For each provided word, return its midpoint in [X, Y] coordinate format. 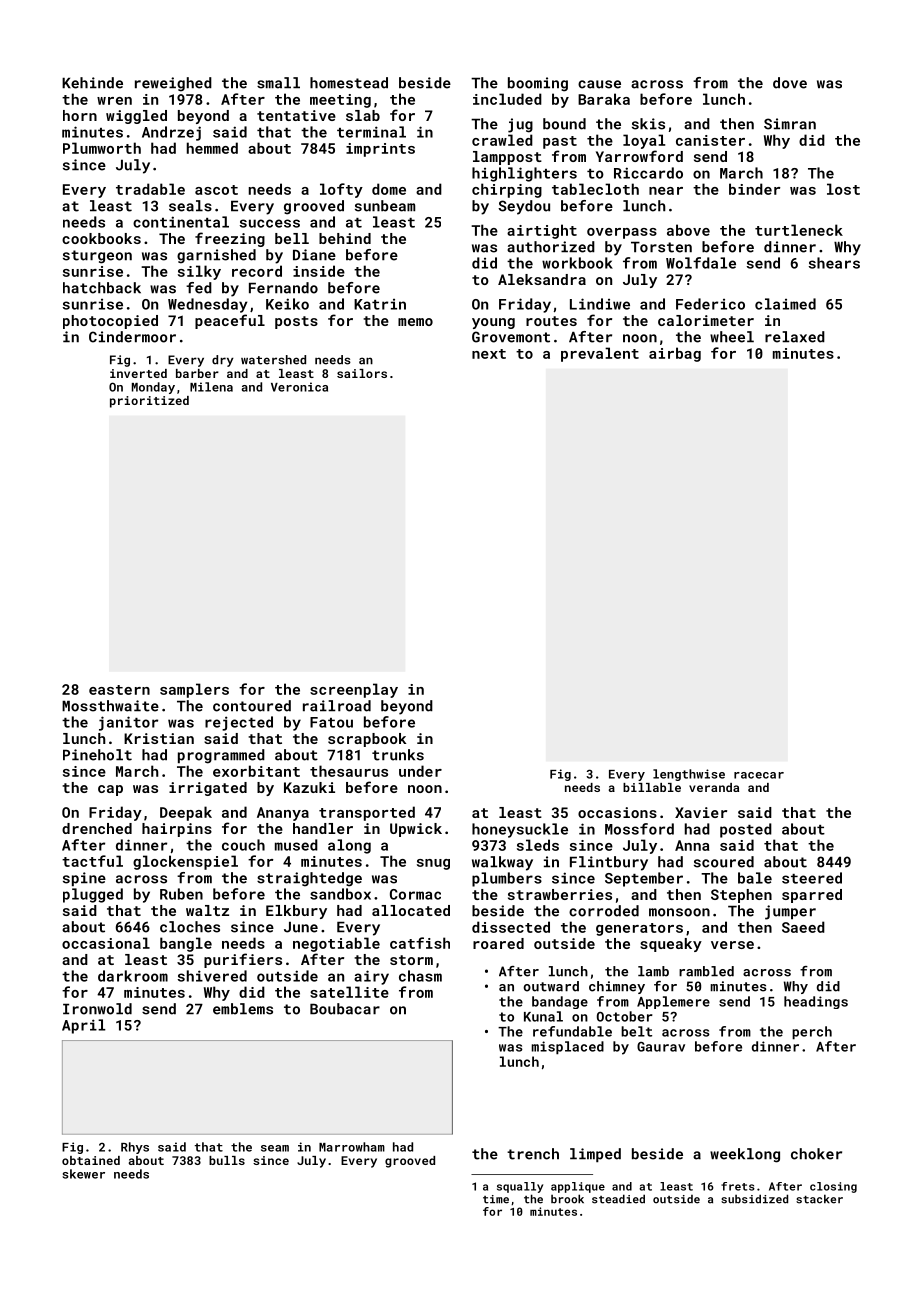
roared [498, 943]
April [84, 1026]
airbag [675, 354]
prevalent [600, 354]
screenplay [354, 690]
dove [790, 83]
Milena [211, 387]
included [507, 99]
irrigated [208, 789]
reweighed [173, 84]
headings [816, 1002]
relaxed [795, 337]
